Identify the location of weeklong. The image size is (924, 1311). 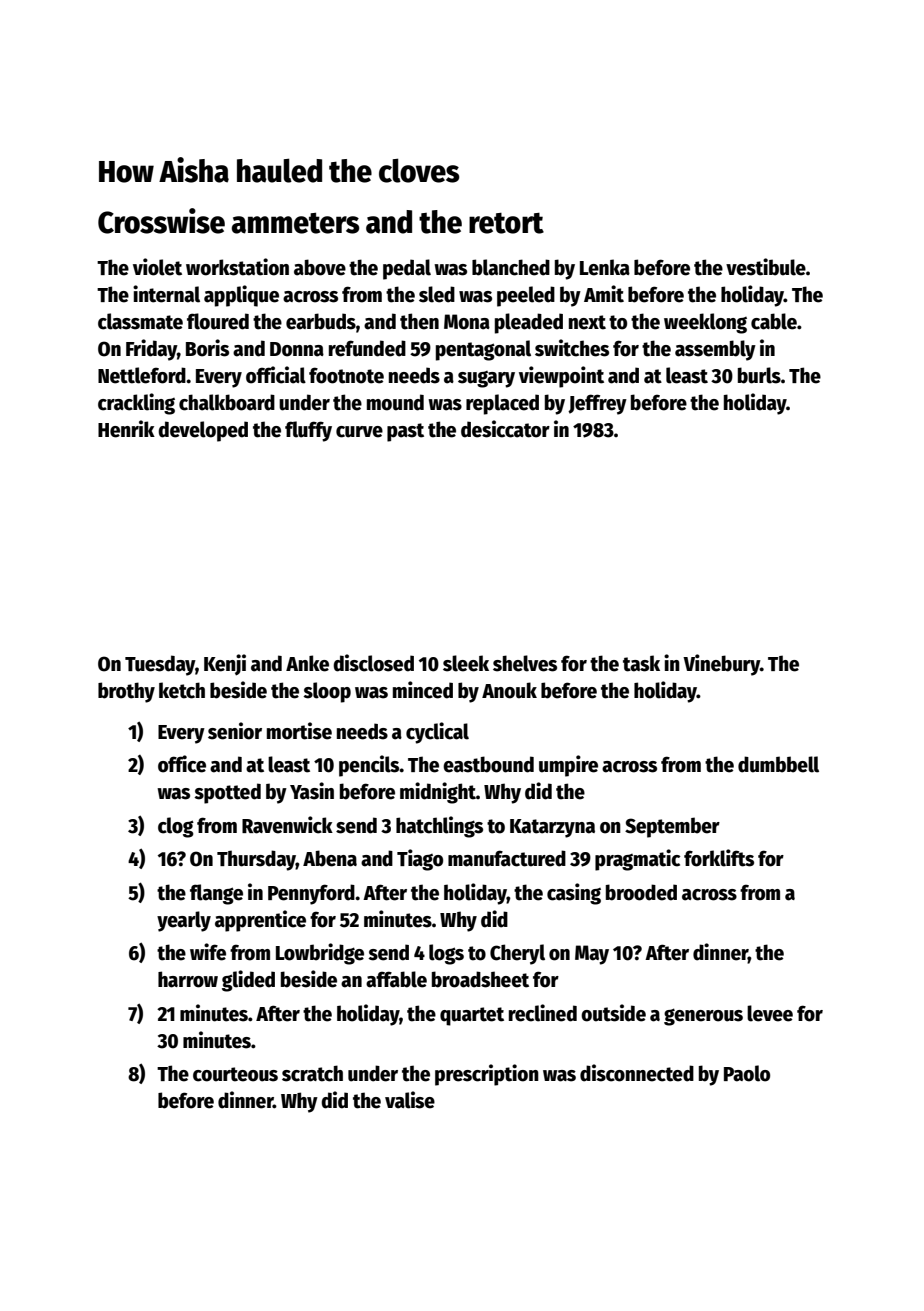
(705, 323).
